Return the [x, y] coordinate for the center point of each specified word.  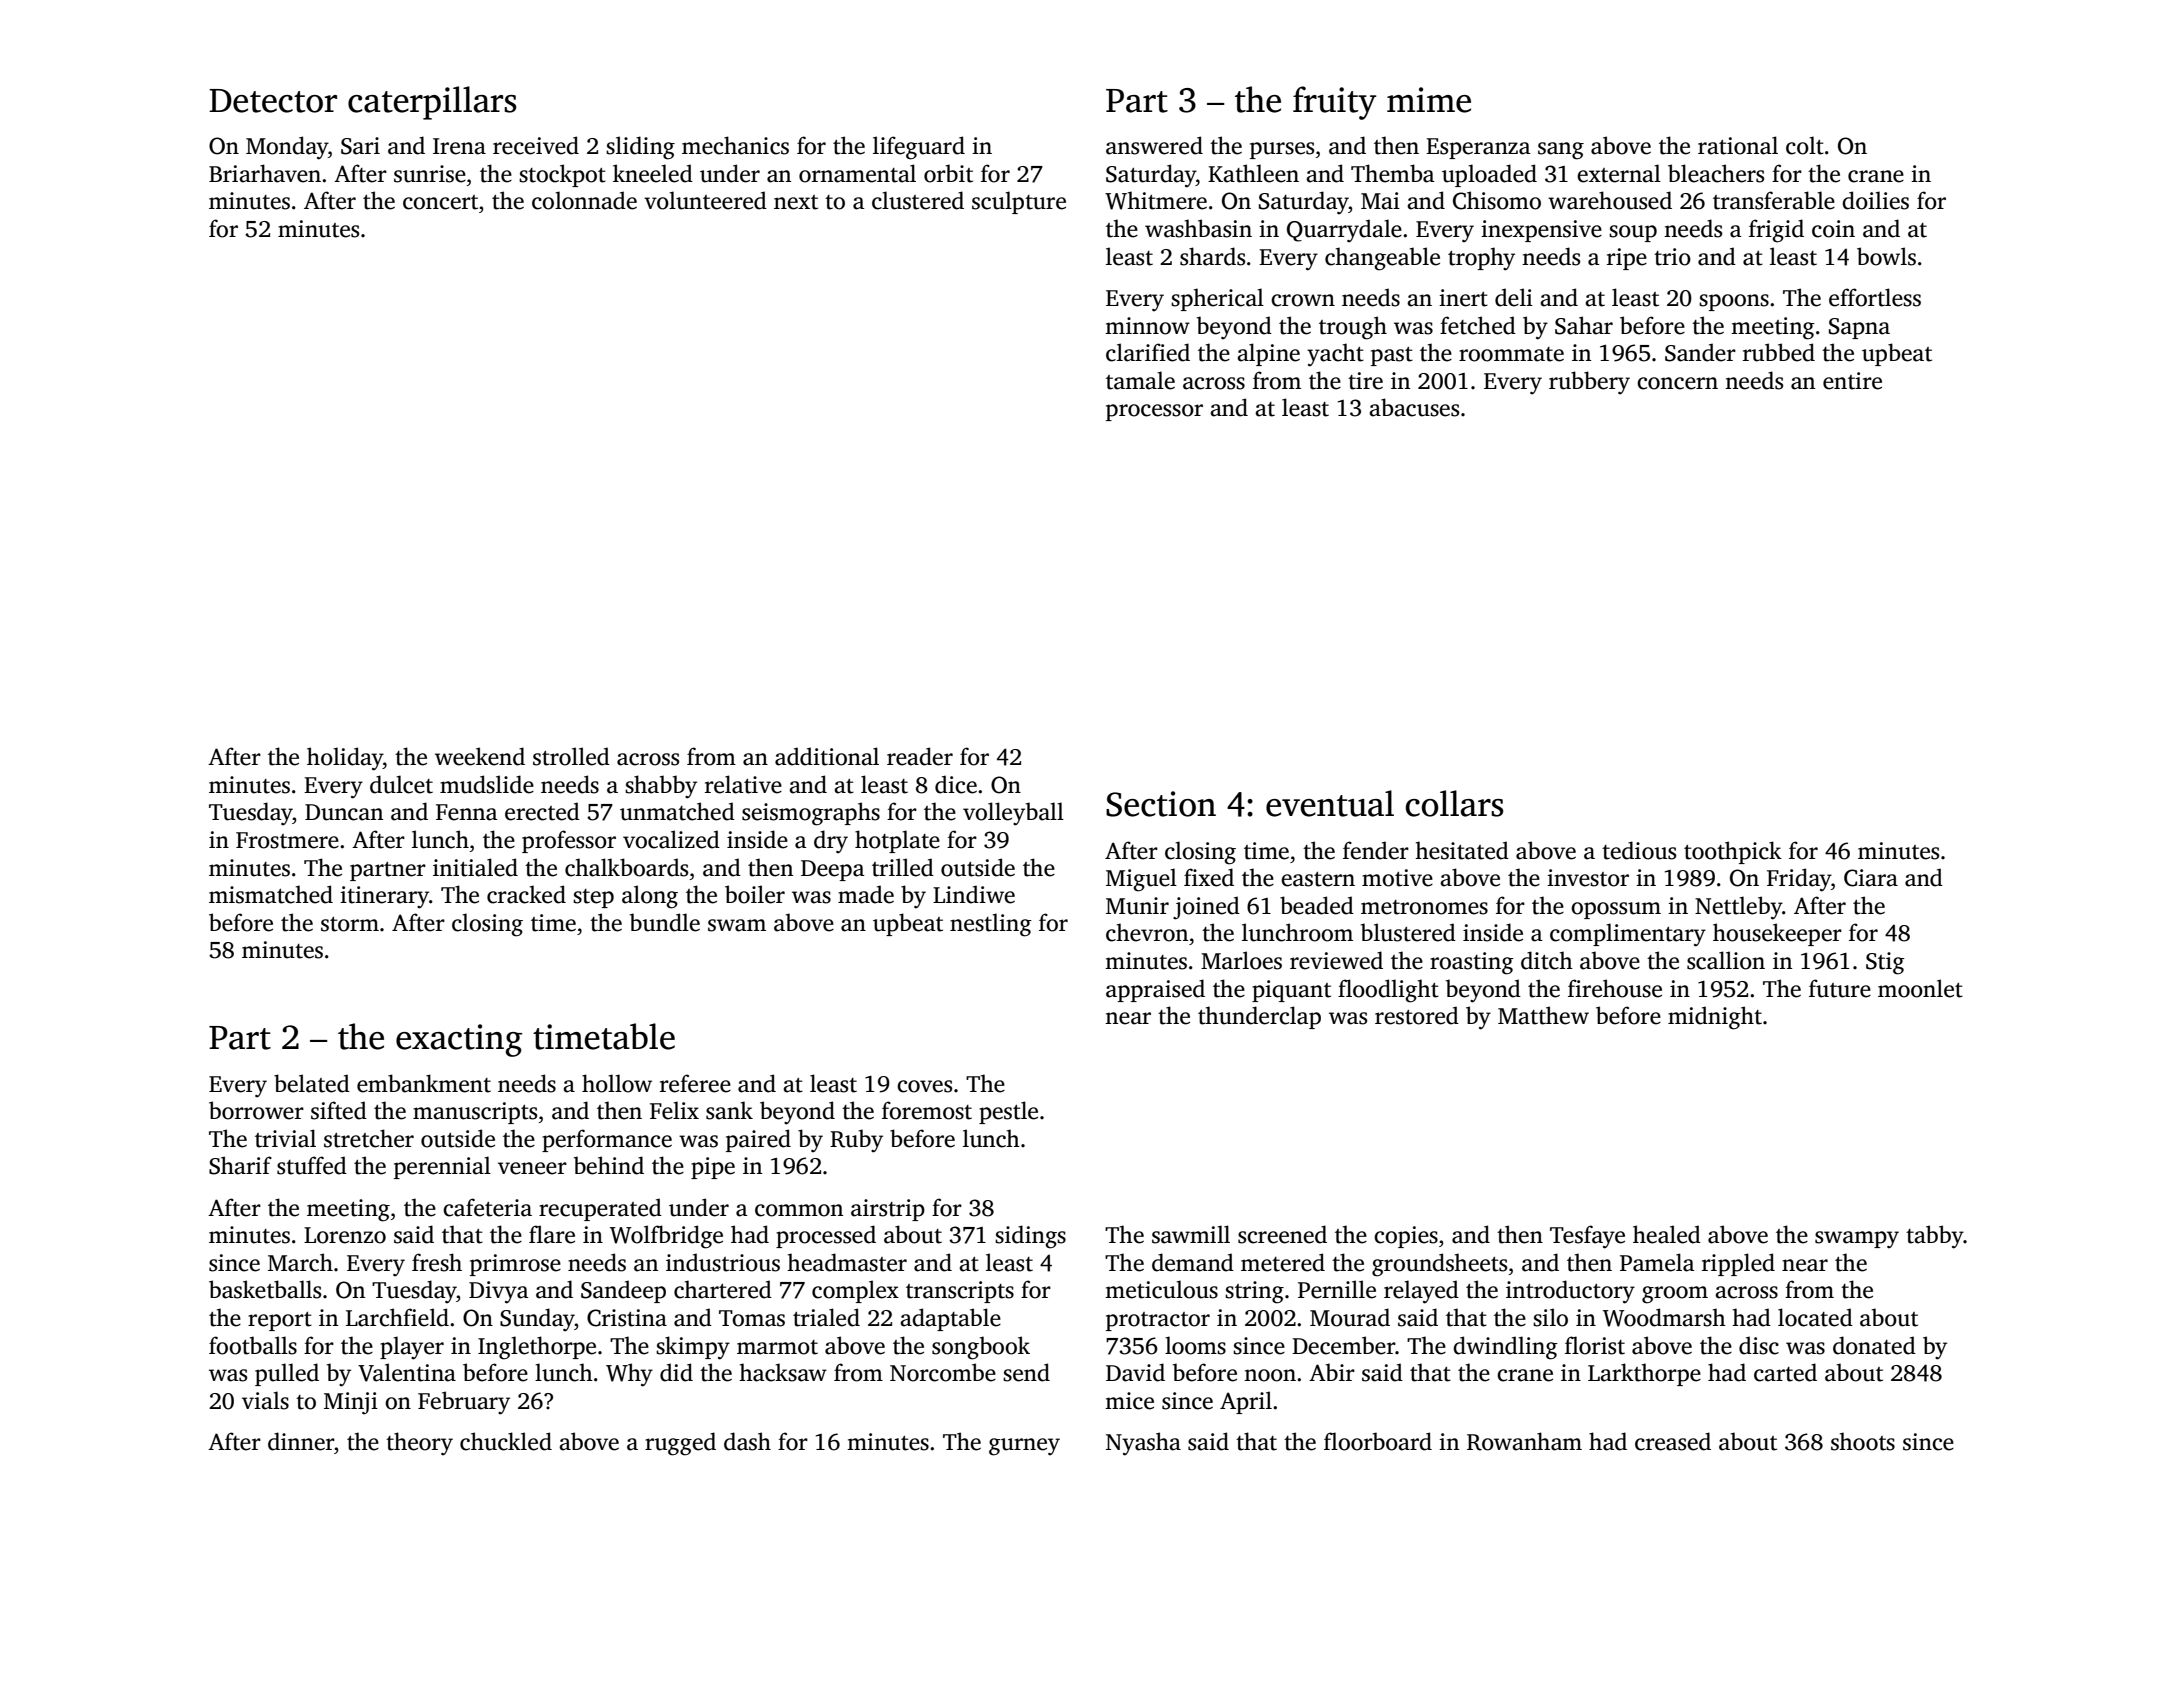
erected [542, 811]
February [464, 1403]
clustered [918, 200]
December [1343, 1345]
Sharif [240, 1165]
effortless [1875, 297]
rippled [1738, 1264]
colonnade [584, 200]
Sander [1700, 352]
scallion [1726, 960]
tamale [1140, 380]
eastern [1318, 879]
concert [440, 202]
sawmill [1191, 1234]
